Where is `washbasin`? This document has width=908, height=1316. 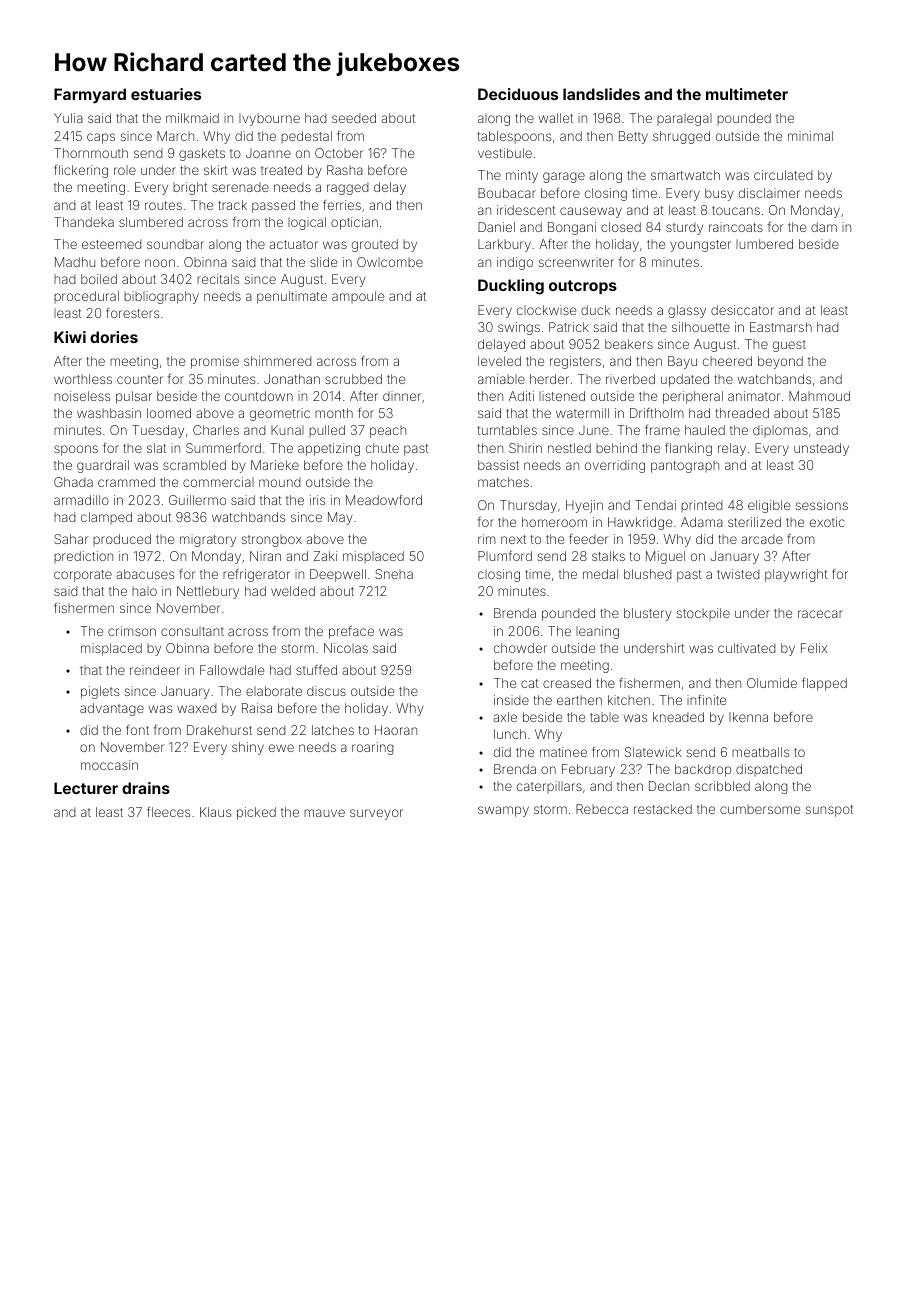 washbasin is located at coordinates (109, 413).
